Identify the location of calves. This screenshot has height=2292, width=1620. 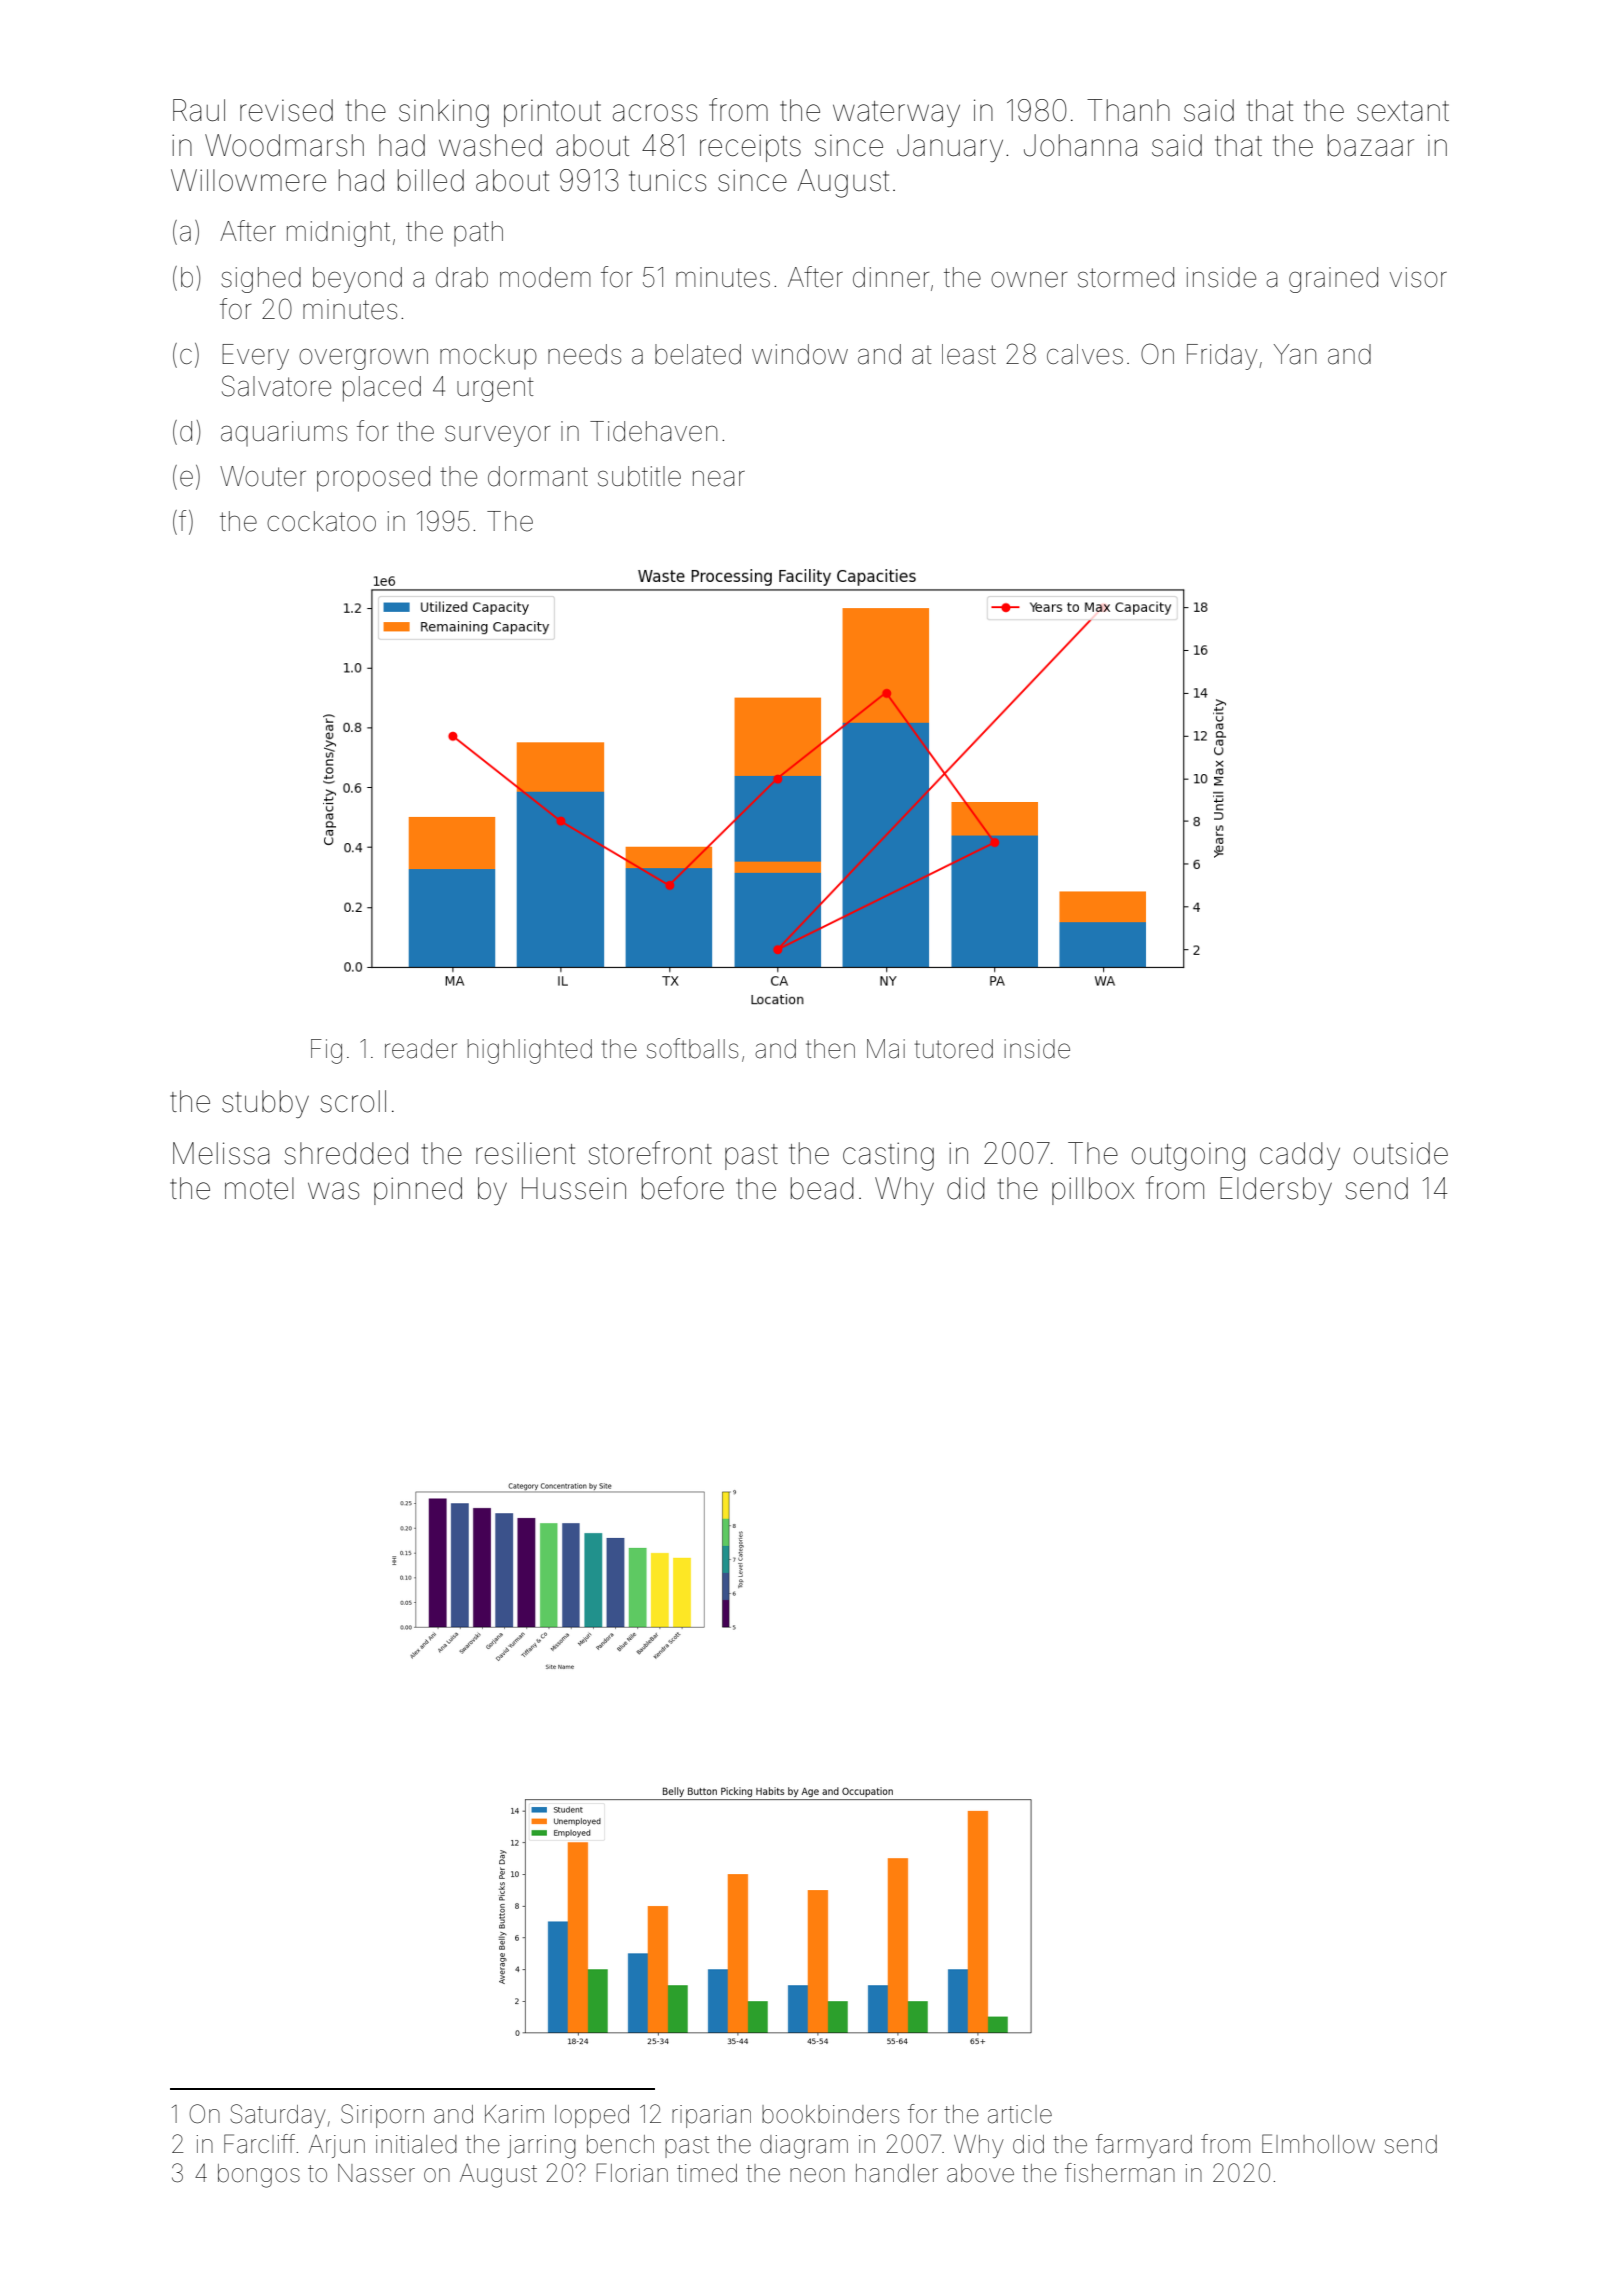
(1085, 354).
